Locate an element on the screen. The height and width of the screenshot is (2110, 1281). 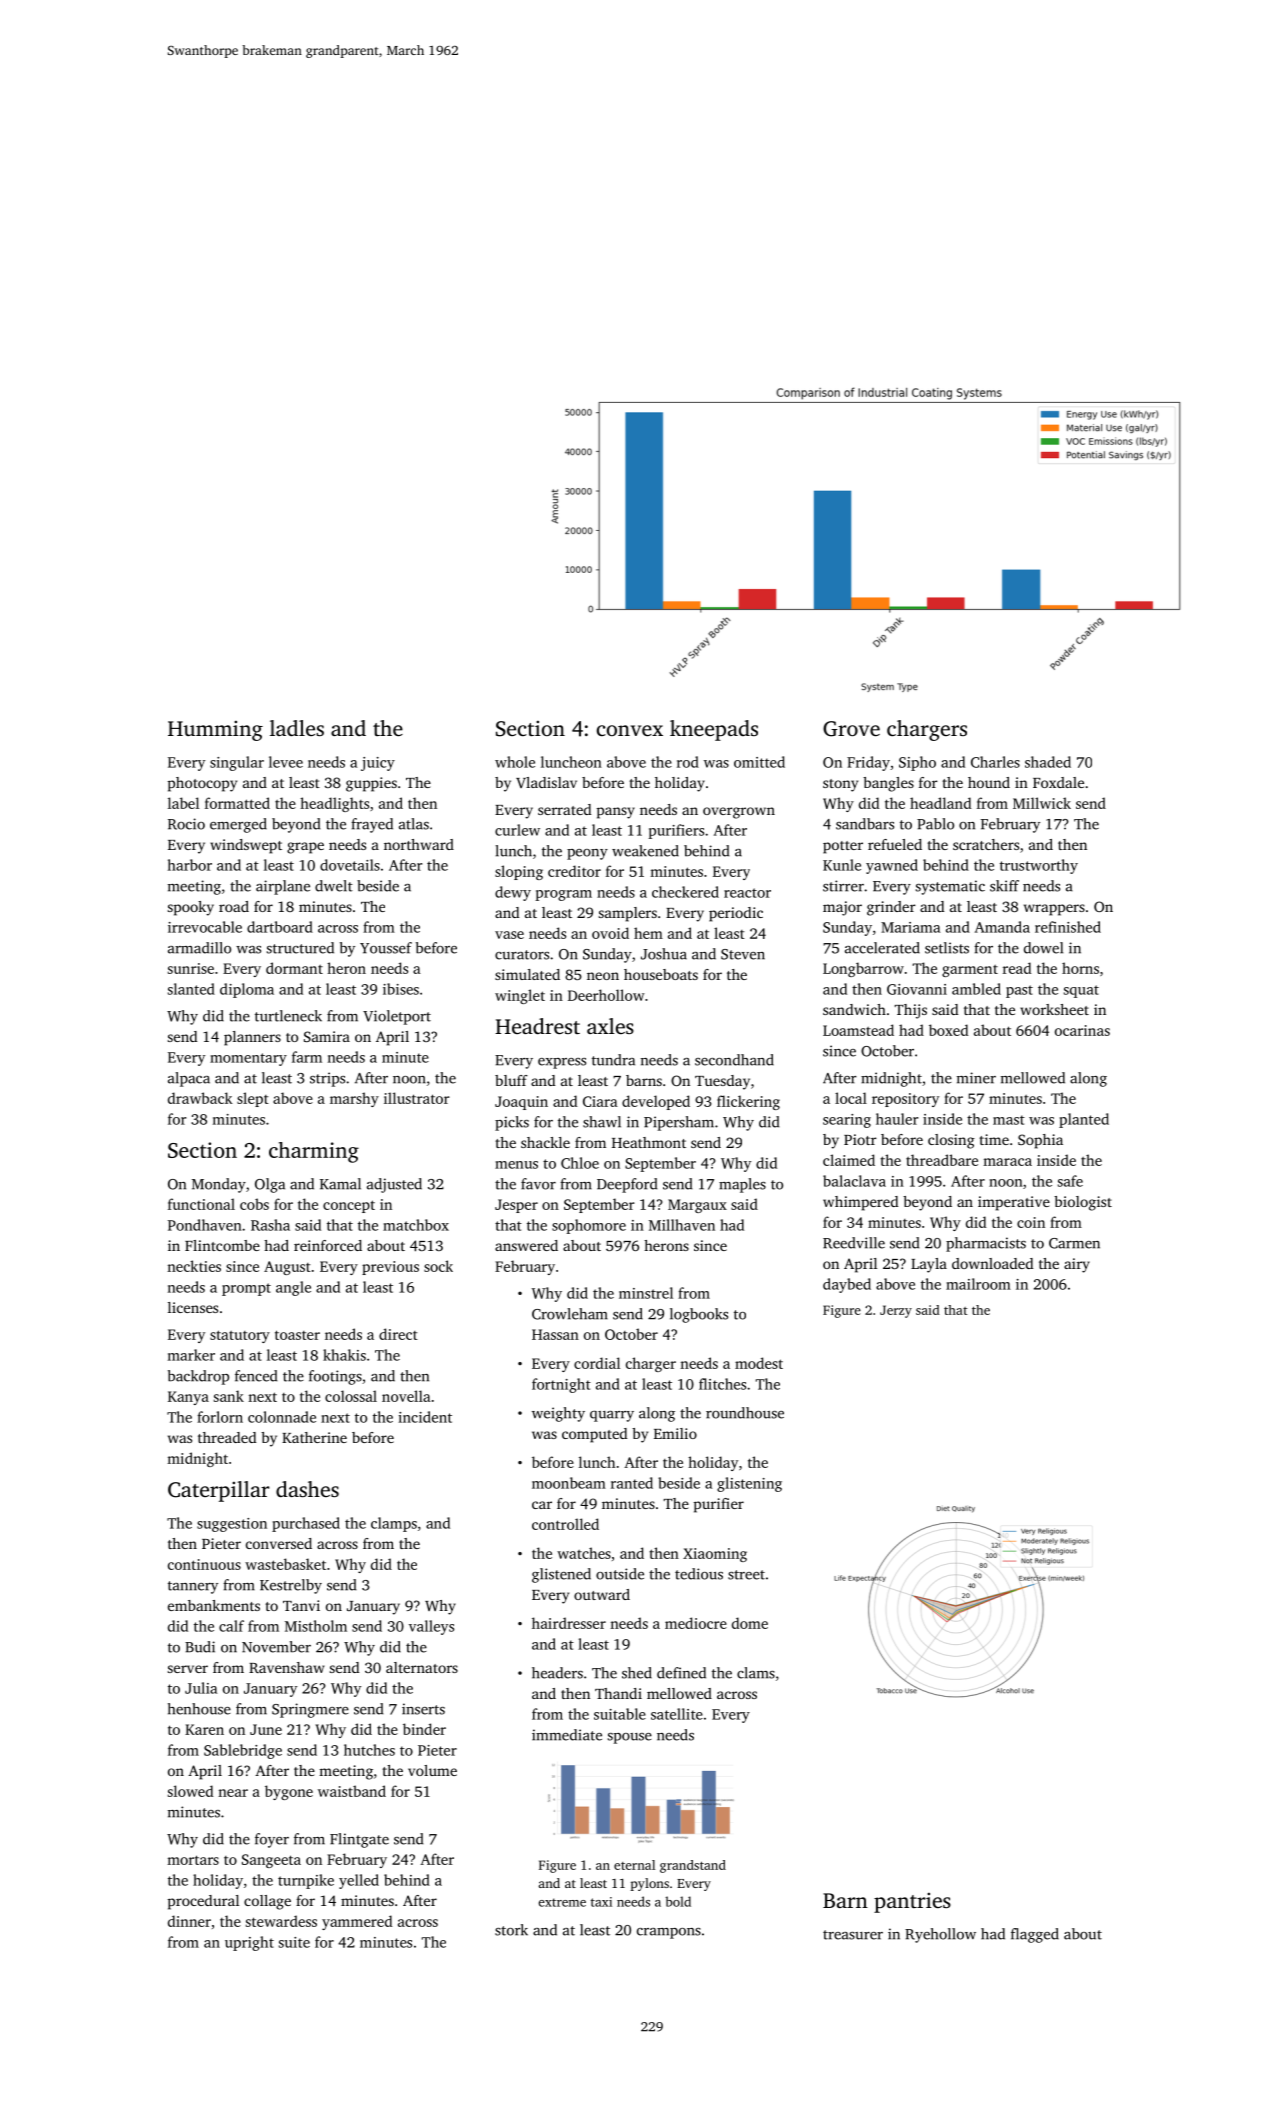
answered is located at coordinates (526, 1245).
